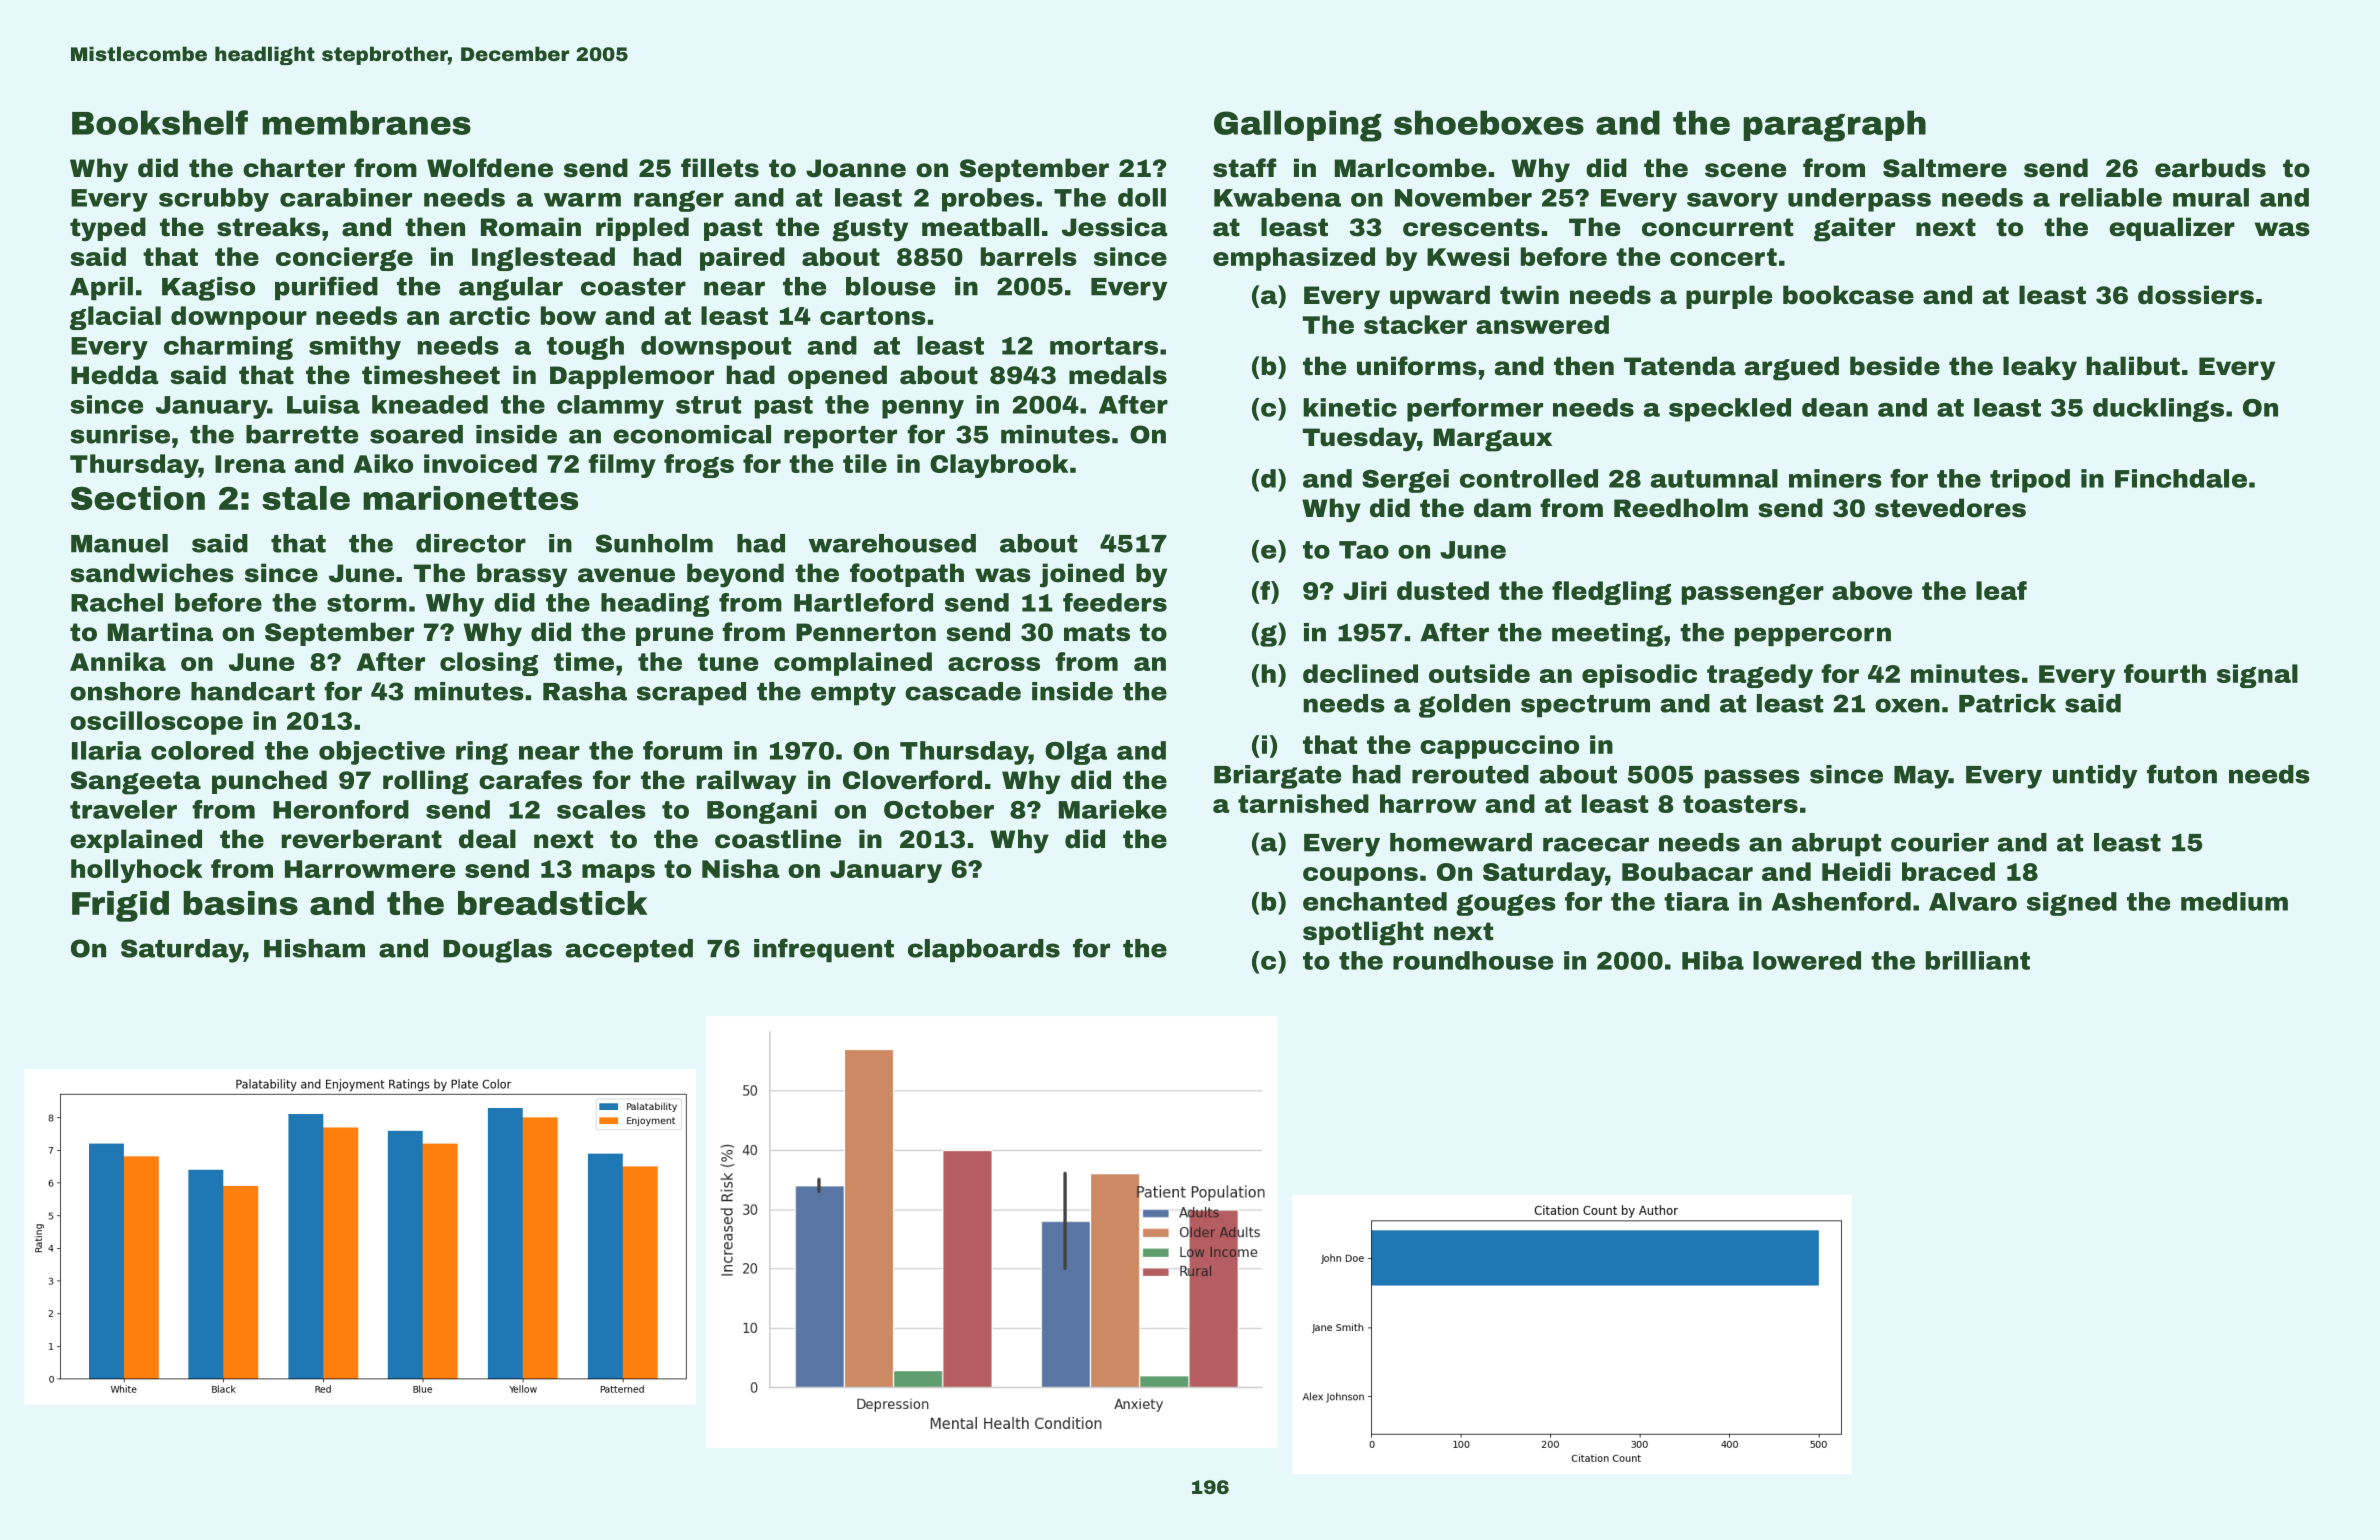 Image resolution: width=2380 pixels, height=1540 pixels. I want to click on brilliant, so click(1978, 960).
